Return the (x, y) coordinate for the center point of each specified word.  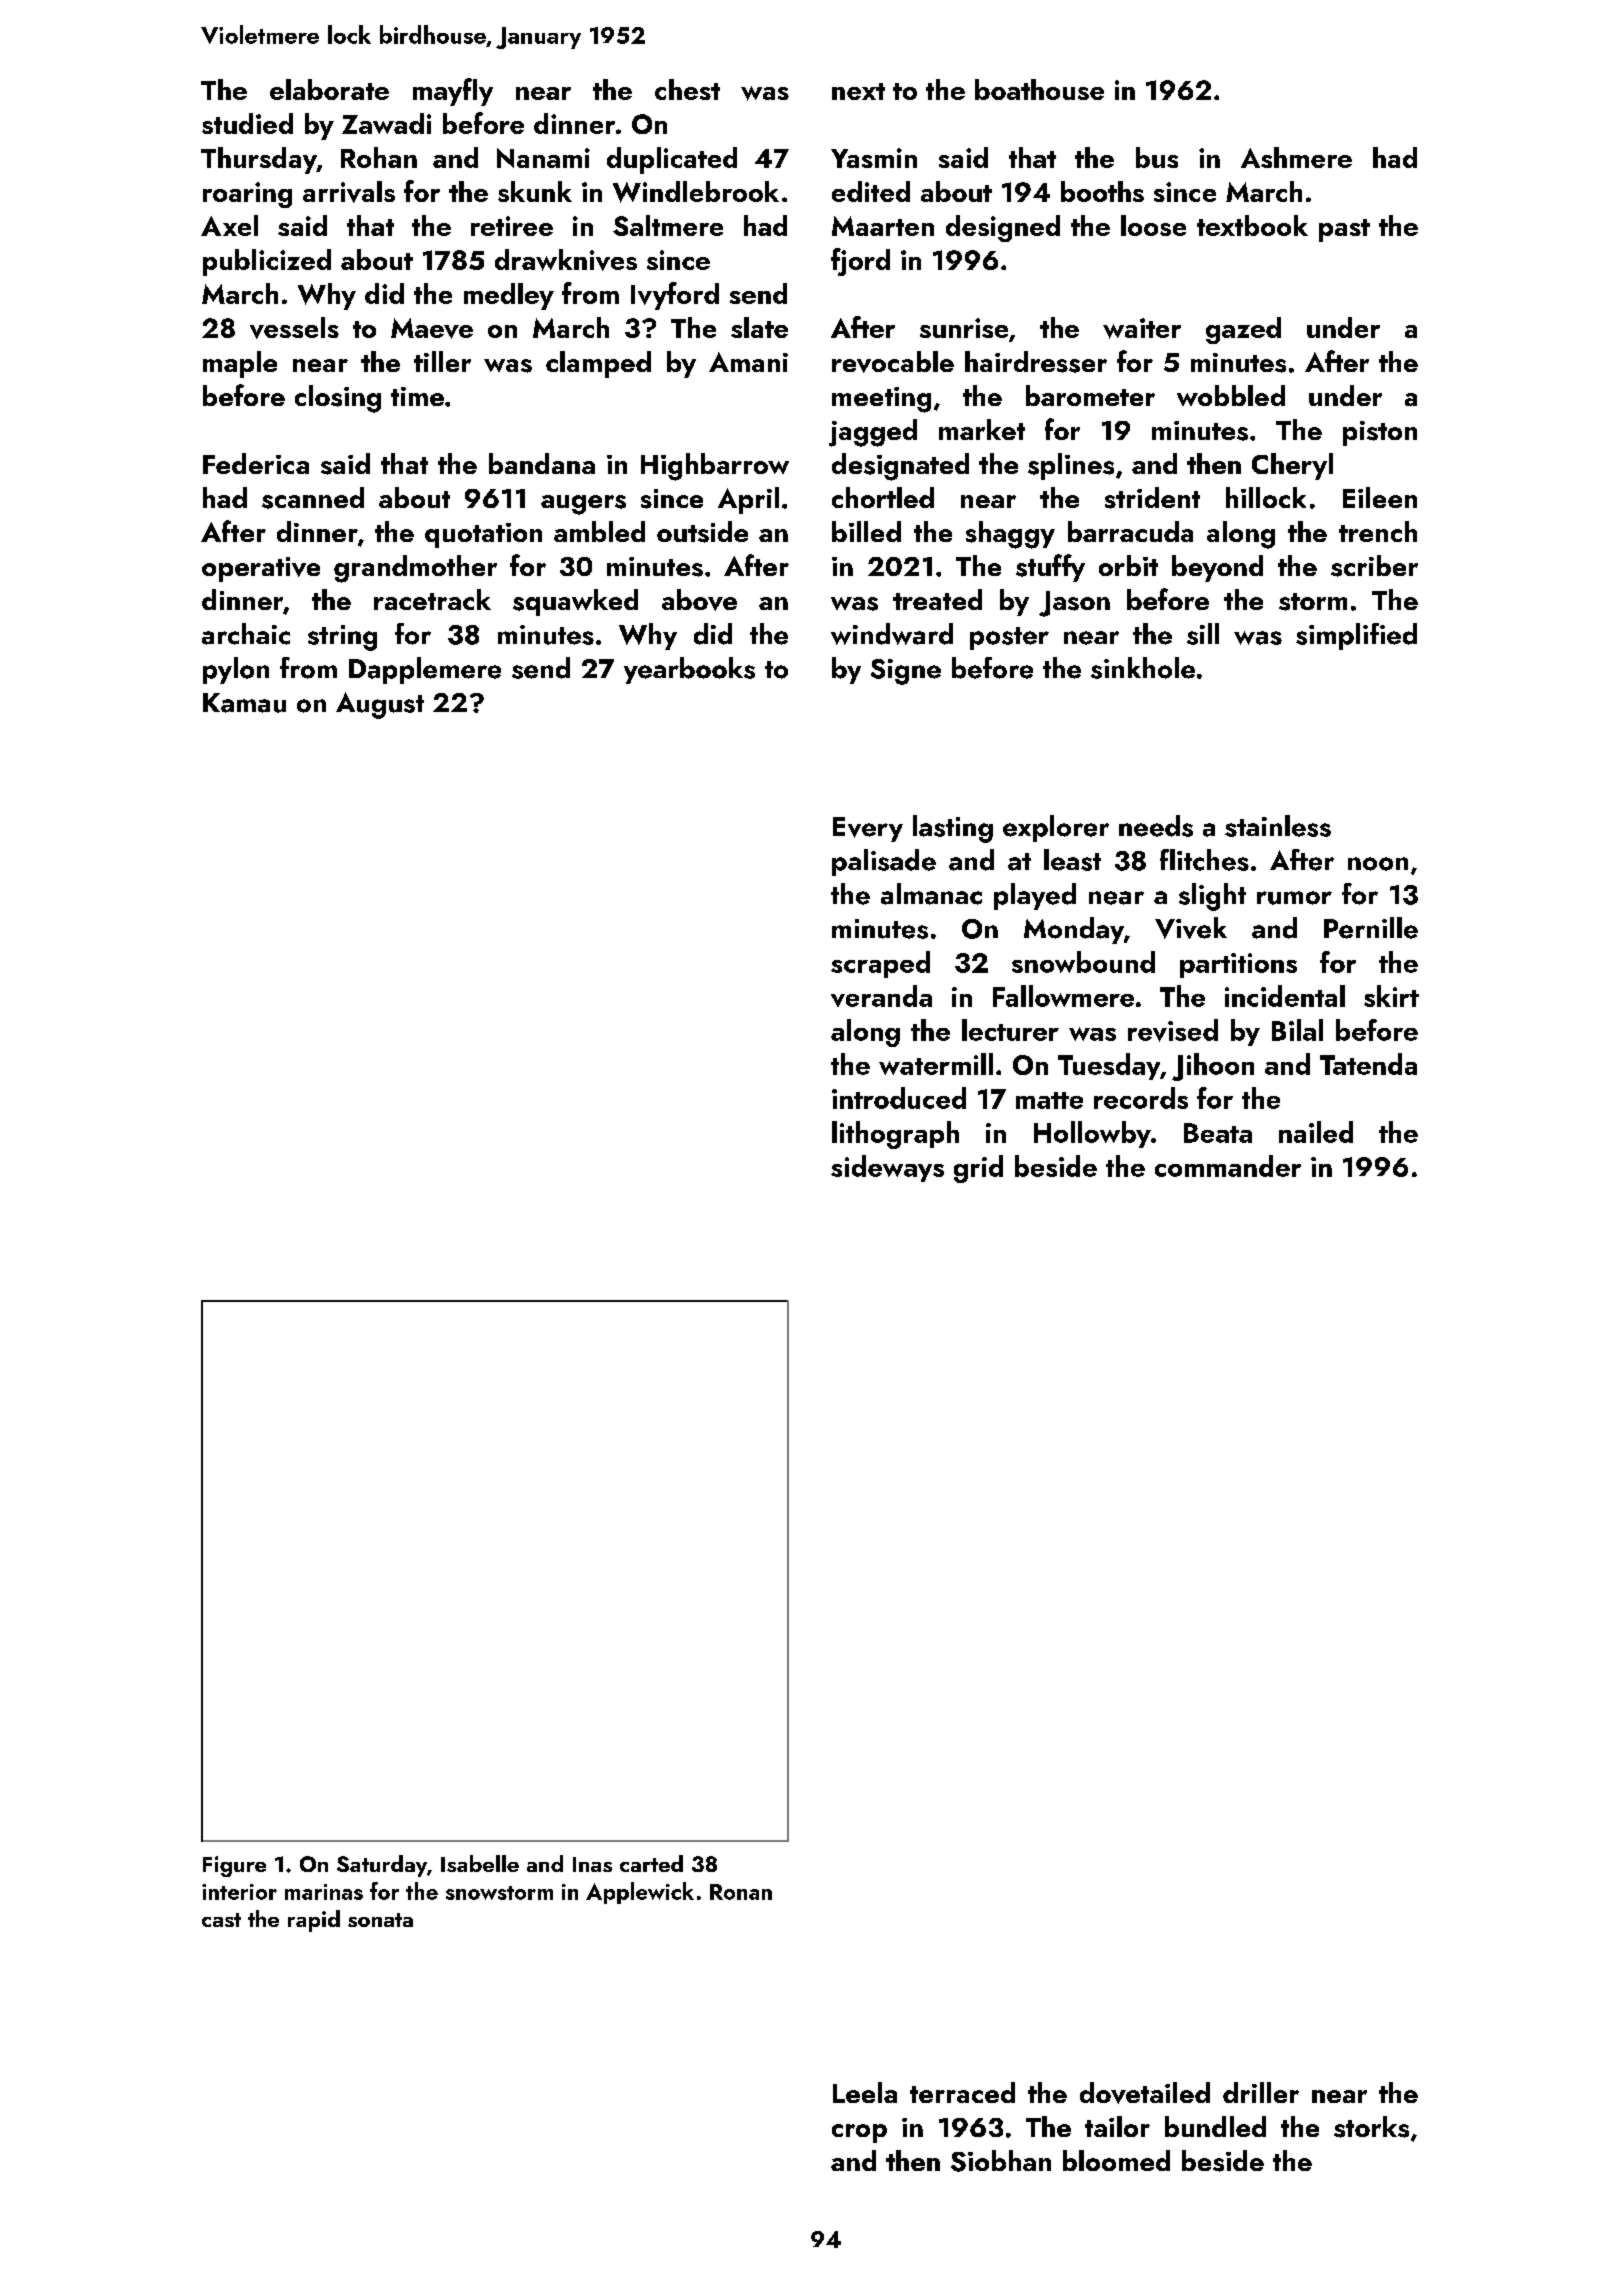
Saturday (382, 1866)
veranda (881, 996)
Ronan (741, 1892)
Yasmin (874, 158)
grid (978, 1169)
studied (247, 123)
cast (221, 1920)
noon (1378, 864)
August (380, 705)
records (1141, 1098)
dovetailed (1145, 2093)
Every (868, 829)
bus (1157, 157)
